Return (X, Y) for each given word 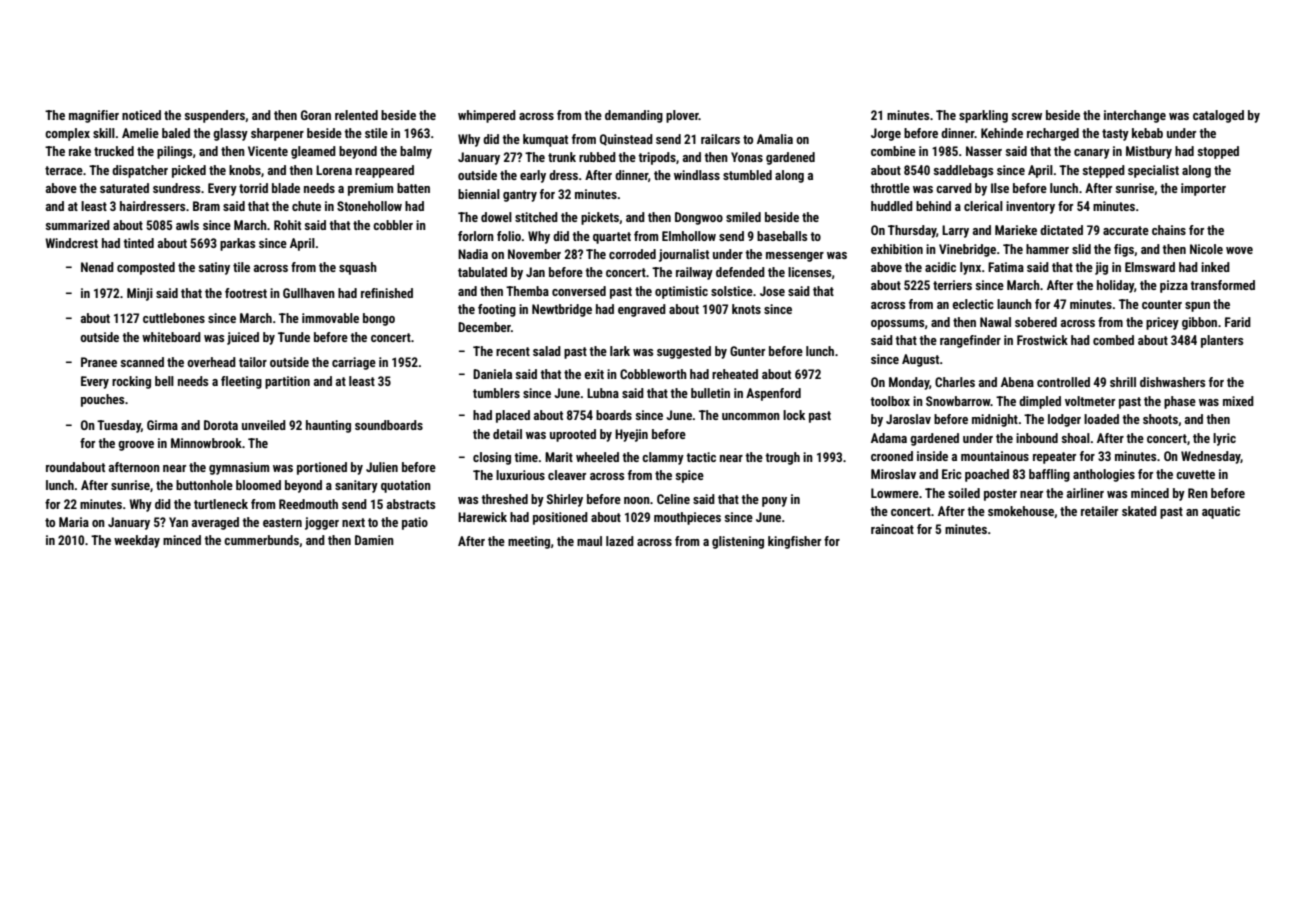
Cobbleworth (653, 374)
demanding (634, 116)
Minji (140, 294)
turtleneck (221, 504)
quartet (612, 238)
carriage (354, 363)
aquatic (1221, 512)
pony (774, 502)
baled (176, 133)
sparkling (983, 116)
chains (1169, 230)
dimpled (1040, 402)
